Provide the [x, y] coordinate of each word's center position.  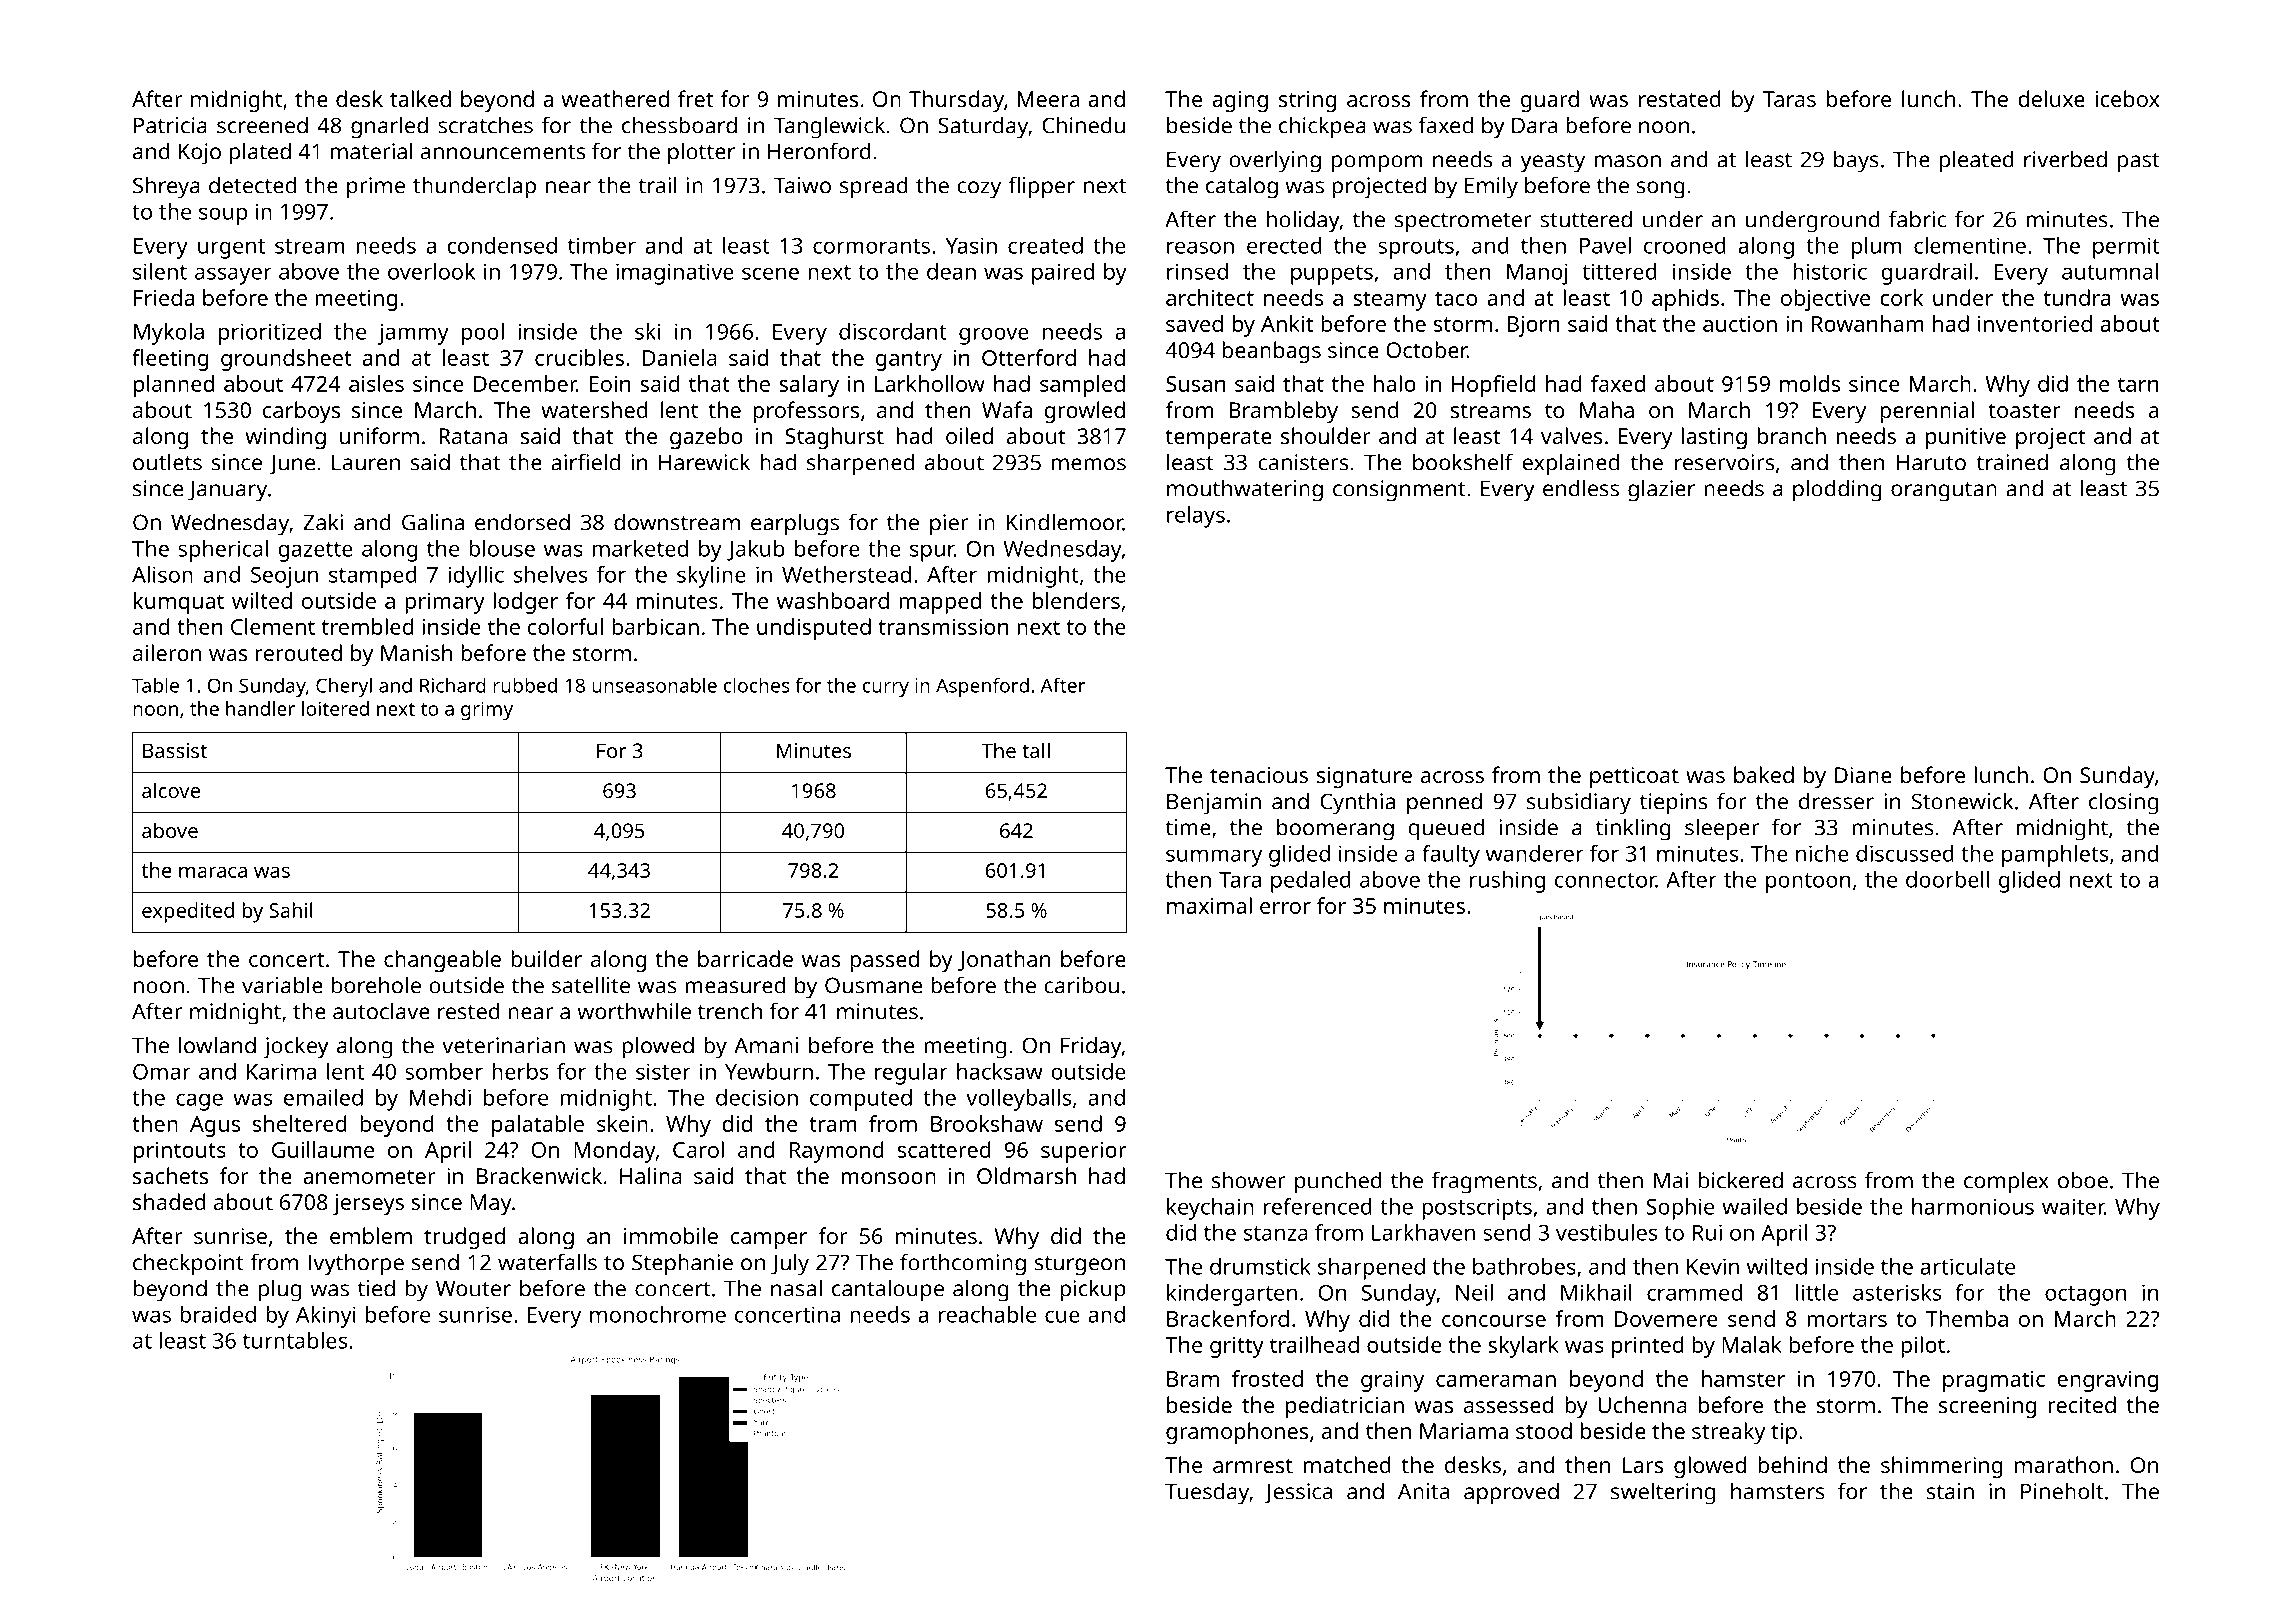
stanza [1276, 1233]
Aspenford [982, 687]
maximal [1209, 905]
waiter [2073, 1206]
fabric [1917, 219]
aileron [167, 652]
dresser [1836, 801]
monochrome [658, 1314]
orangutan [1944, 492]
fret [695, 98]
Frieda [164, 297]
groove [994, 336]
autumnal [2110, 271]
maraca [213, 872]
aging [1240, 101]
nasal [796, 1288]
